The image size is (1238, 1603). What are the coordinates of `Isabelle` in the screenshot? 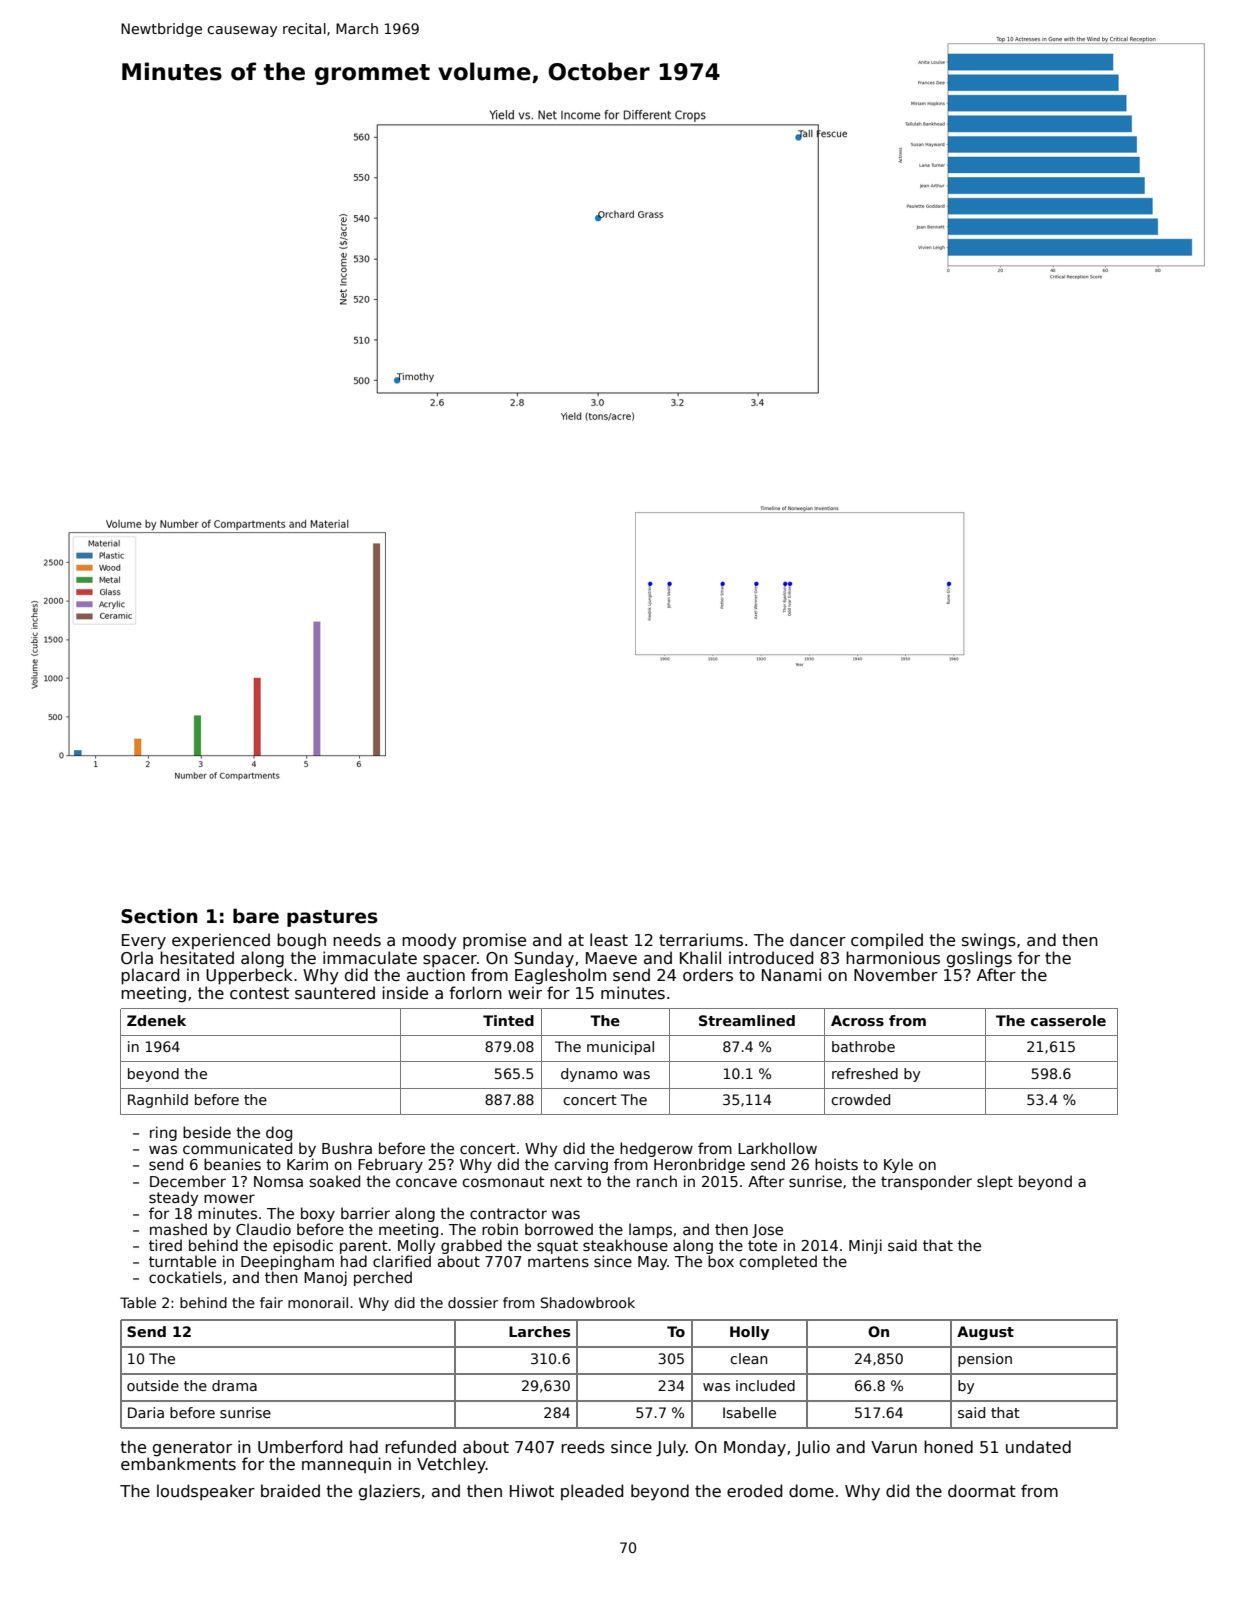 It's located at (749, 1412).
